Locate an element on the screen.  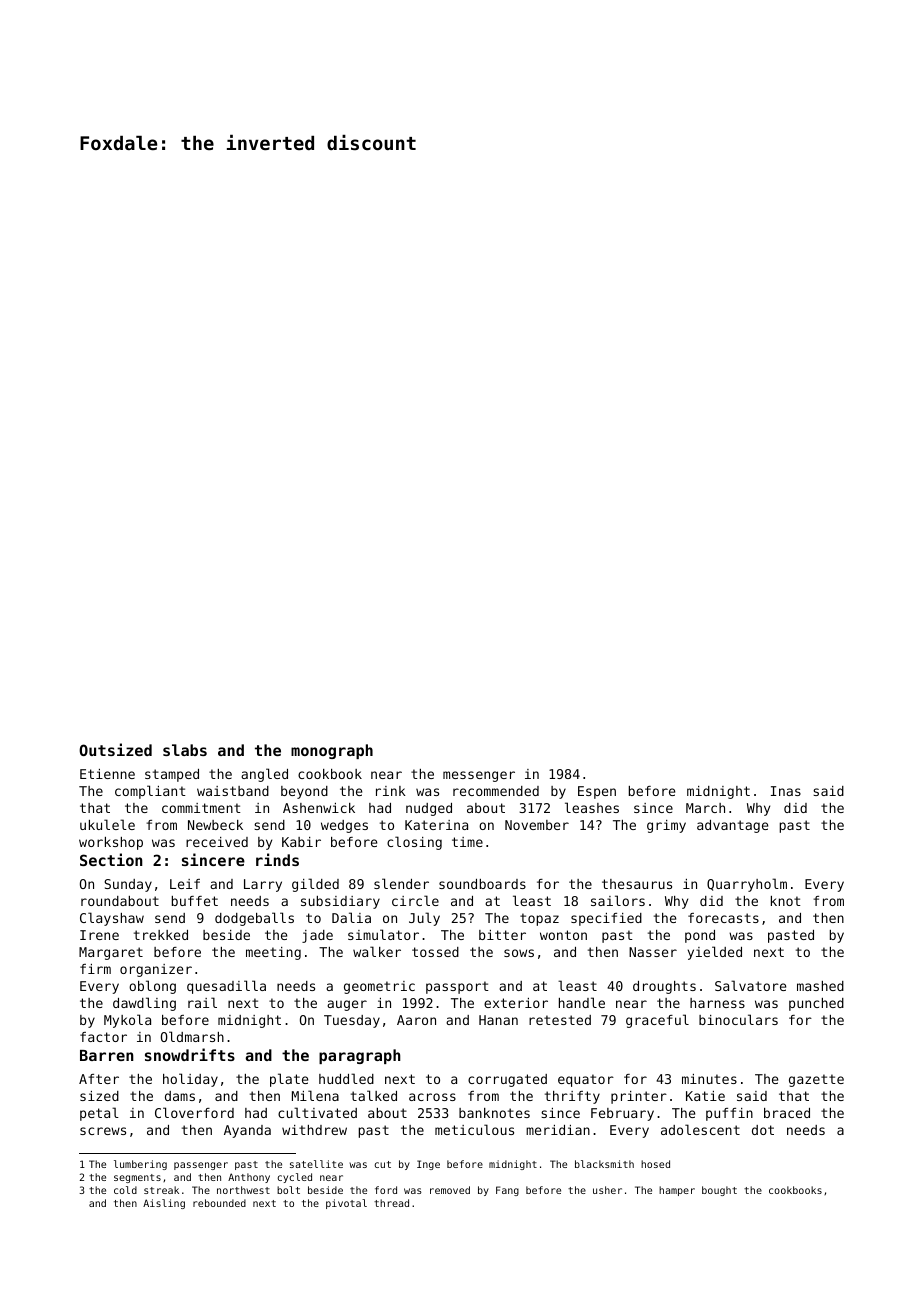
messenger is located at coordinates (479, 776).
